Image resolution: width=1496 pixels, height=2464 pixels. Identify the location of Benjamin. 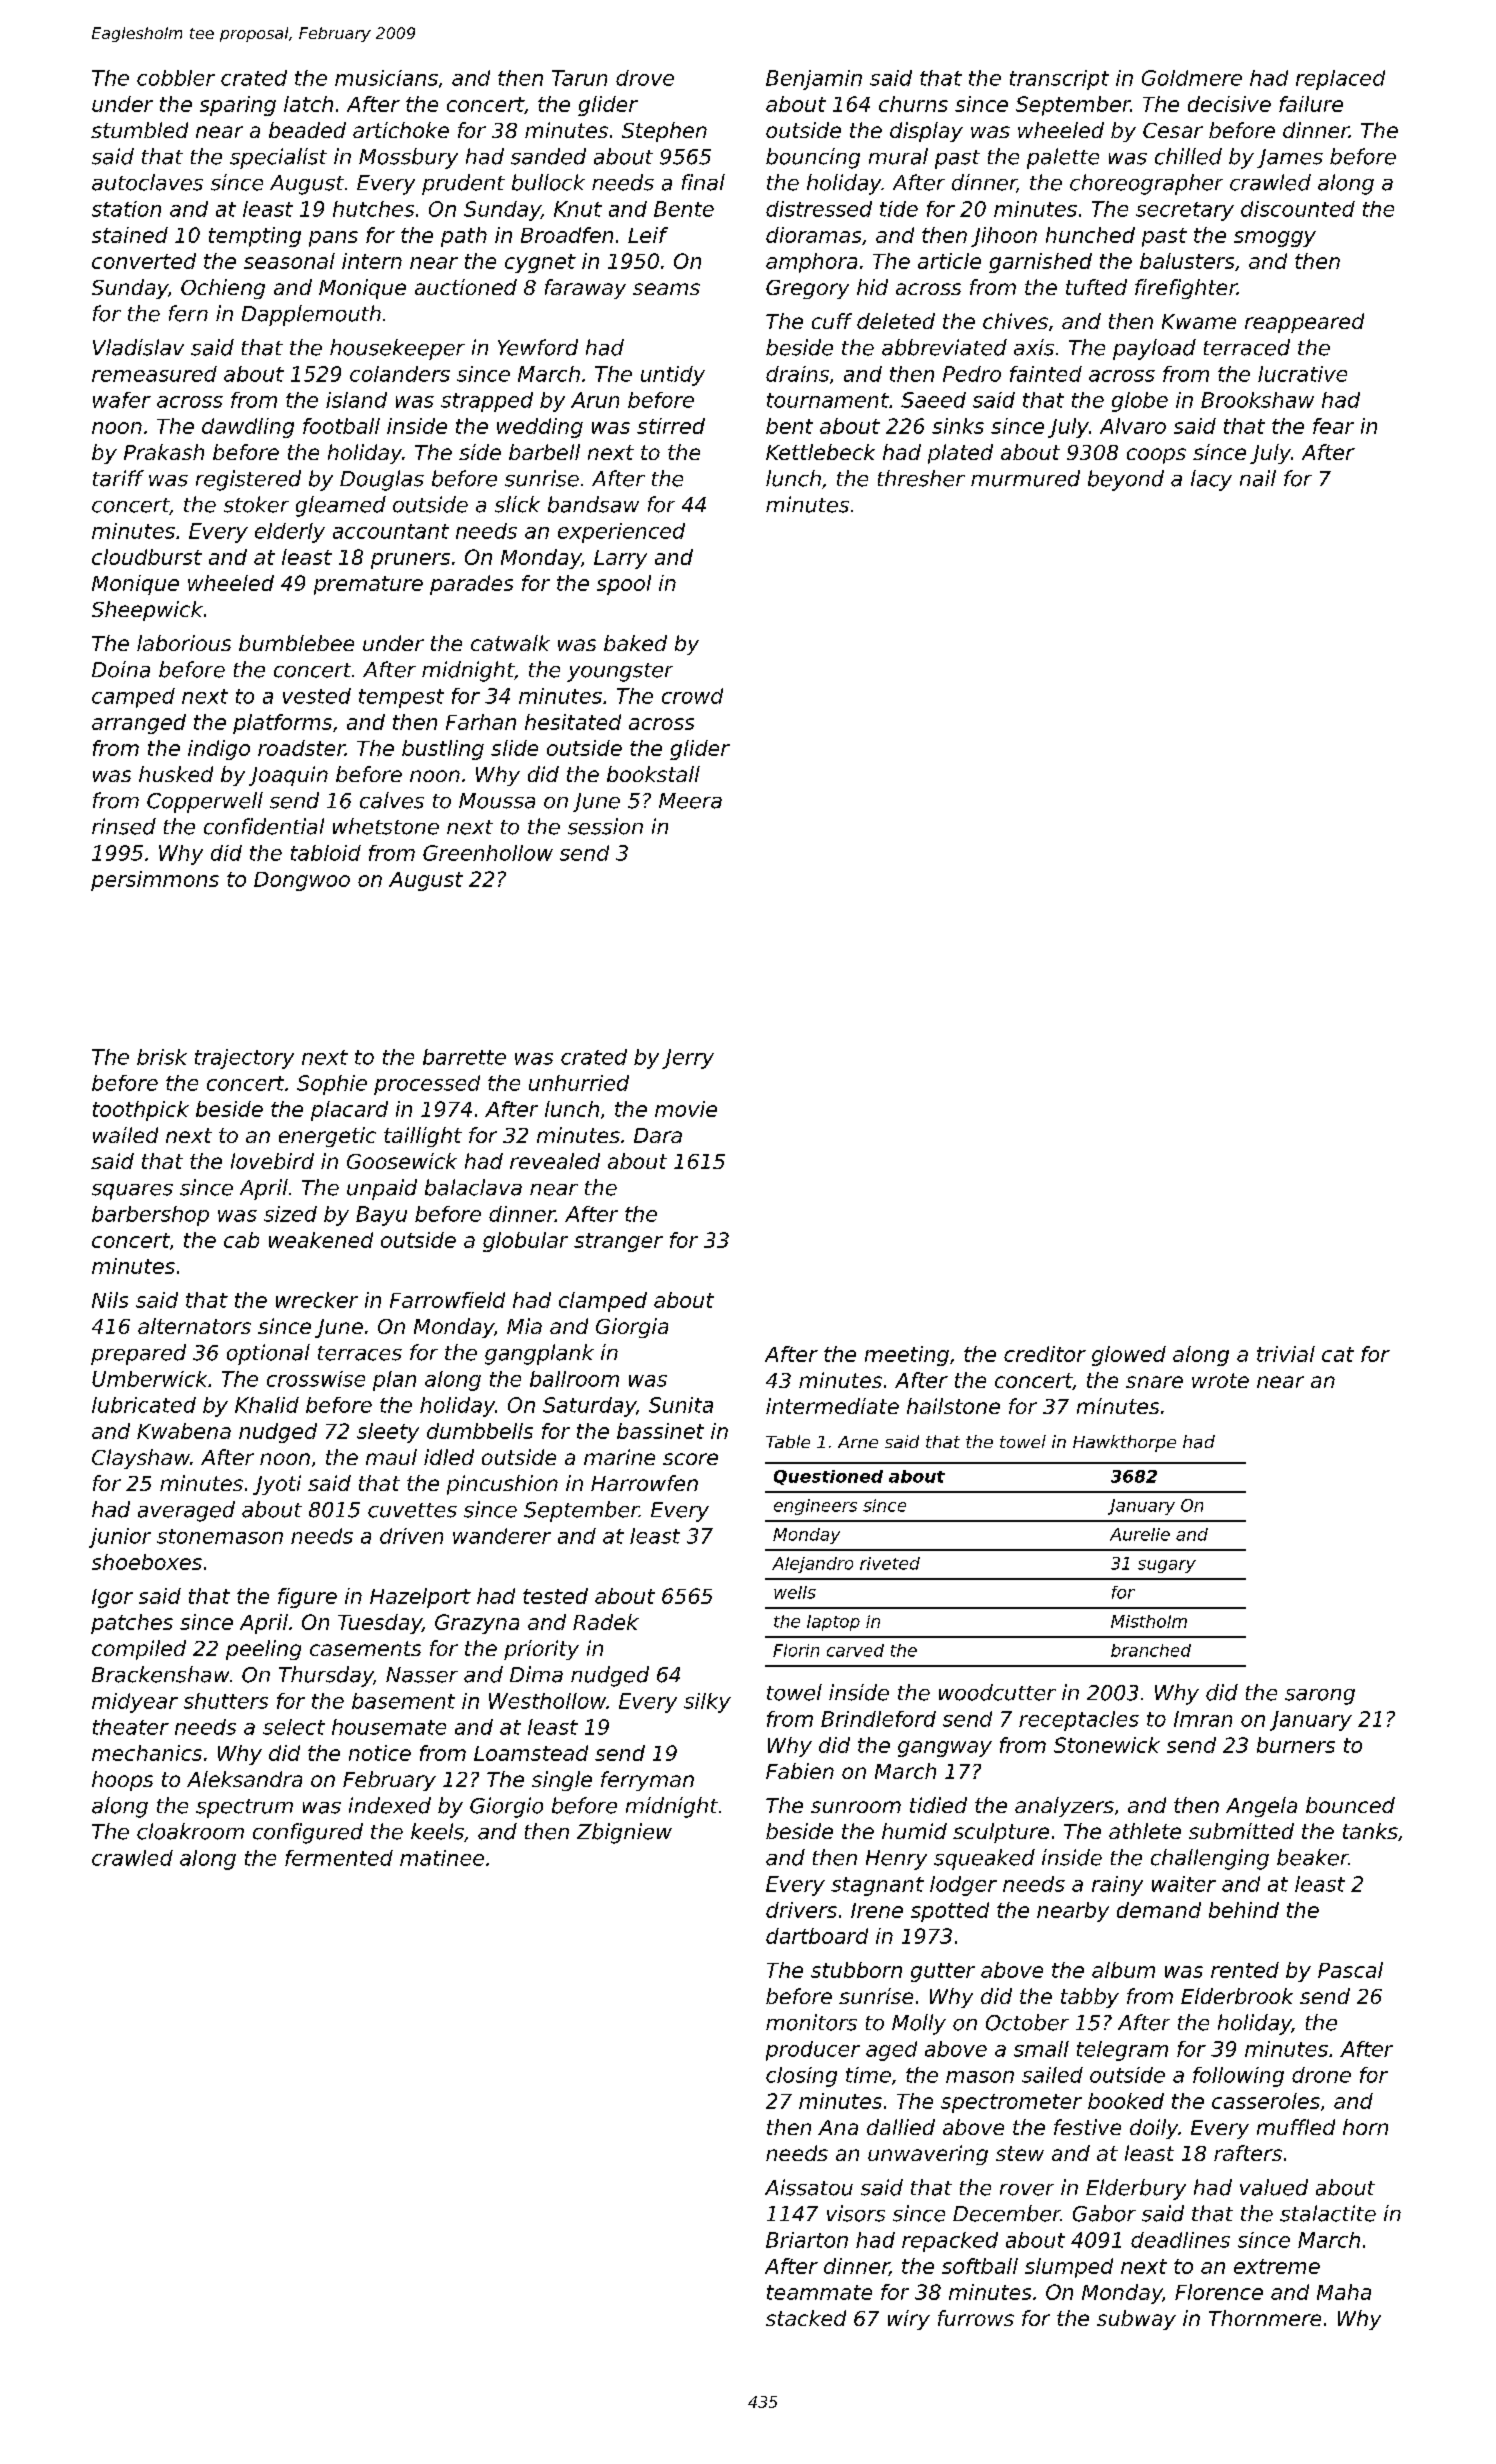
(814, 80).
